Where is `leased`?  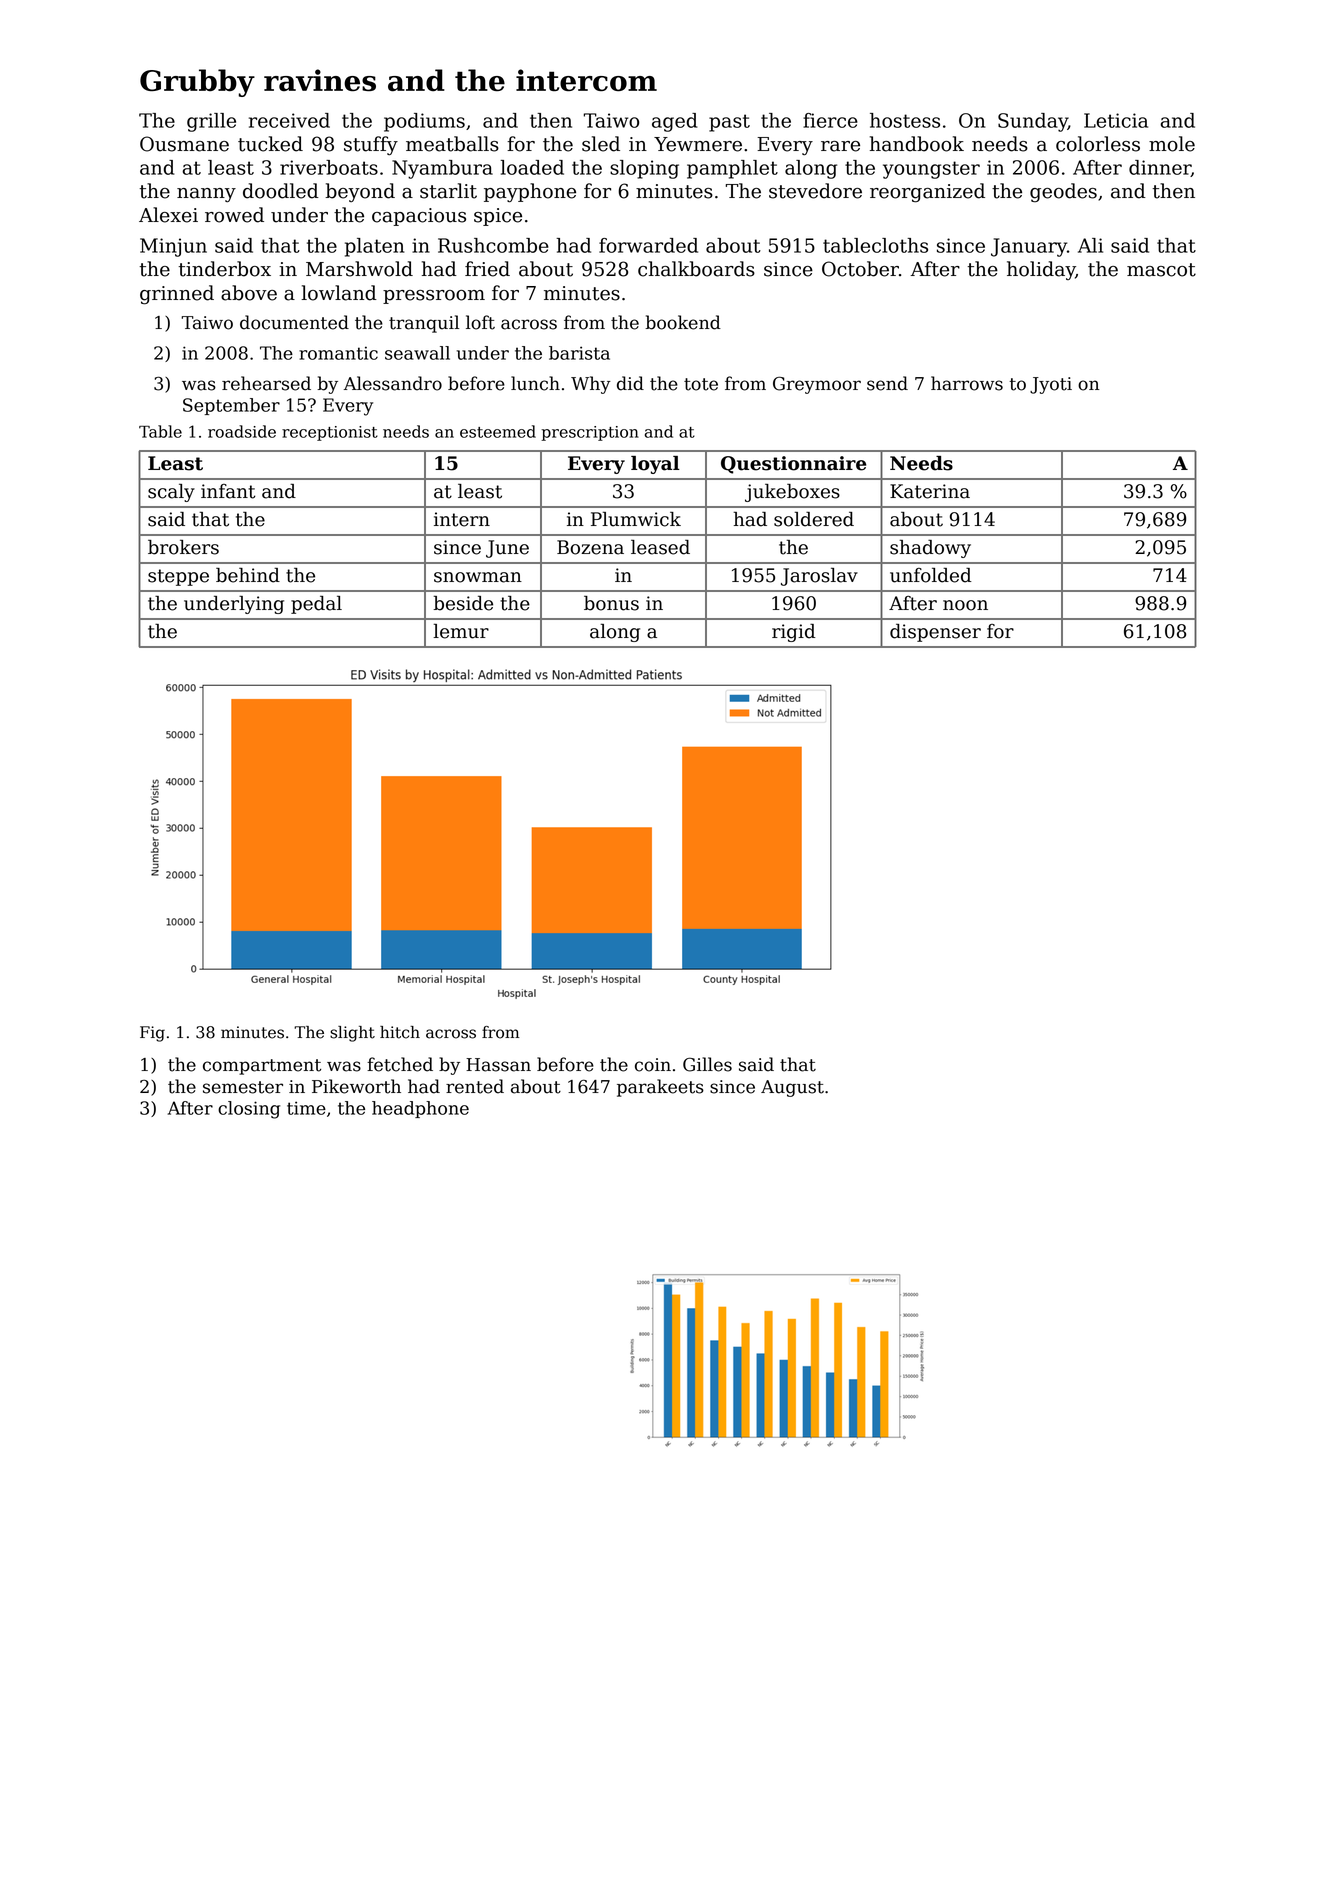 leased is located at coordinates (660, 547).
